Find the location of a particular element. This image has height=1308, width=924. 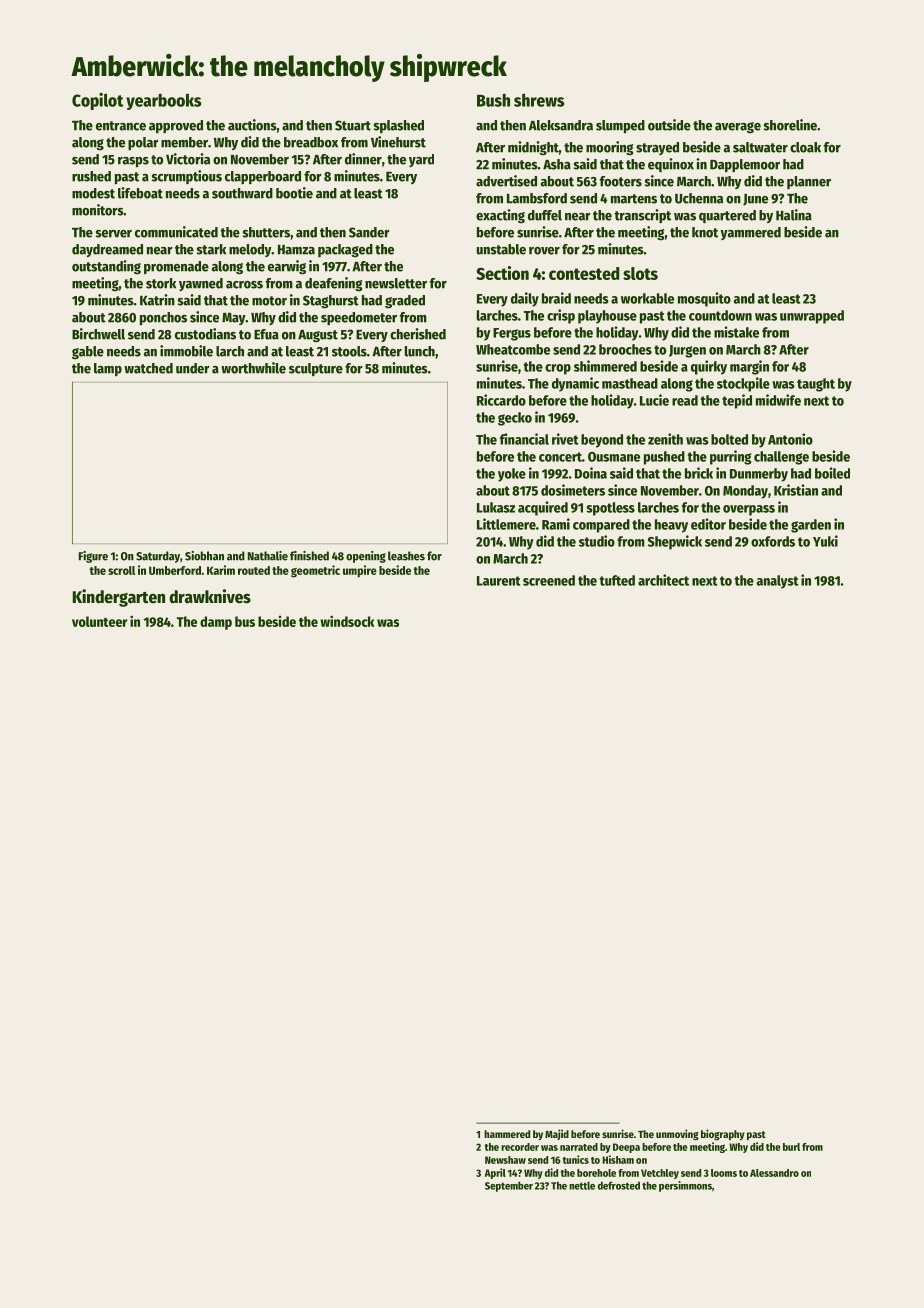

Copilot is located at coordinates (97, 101).
